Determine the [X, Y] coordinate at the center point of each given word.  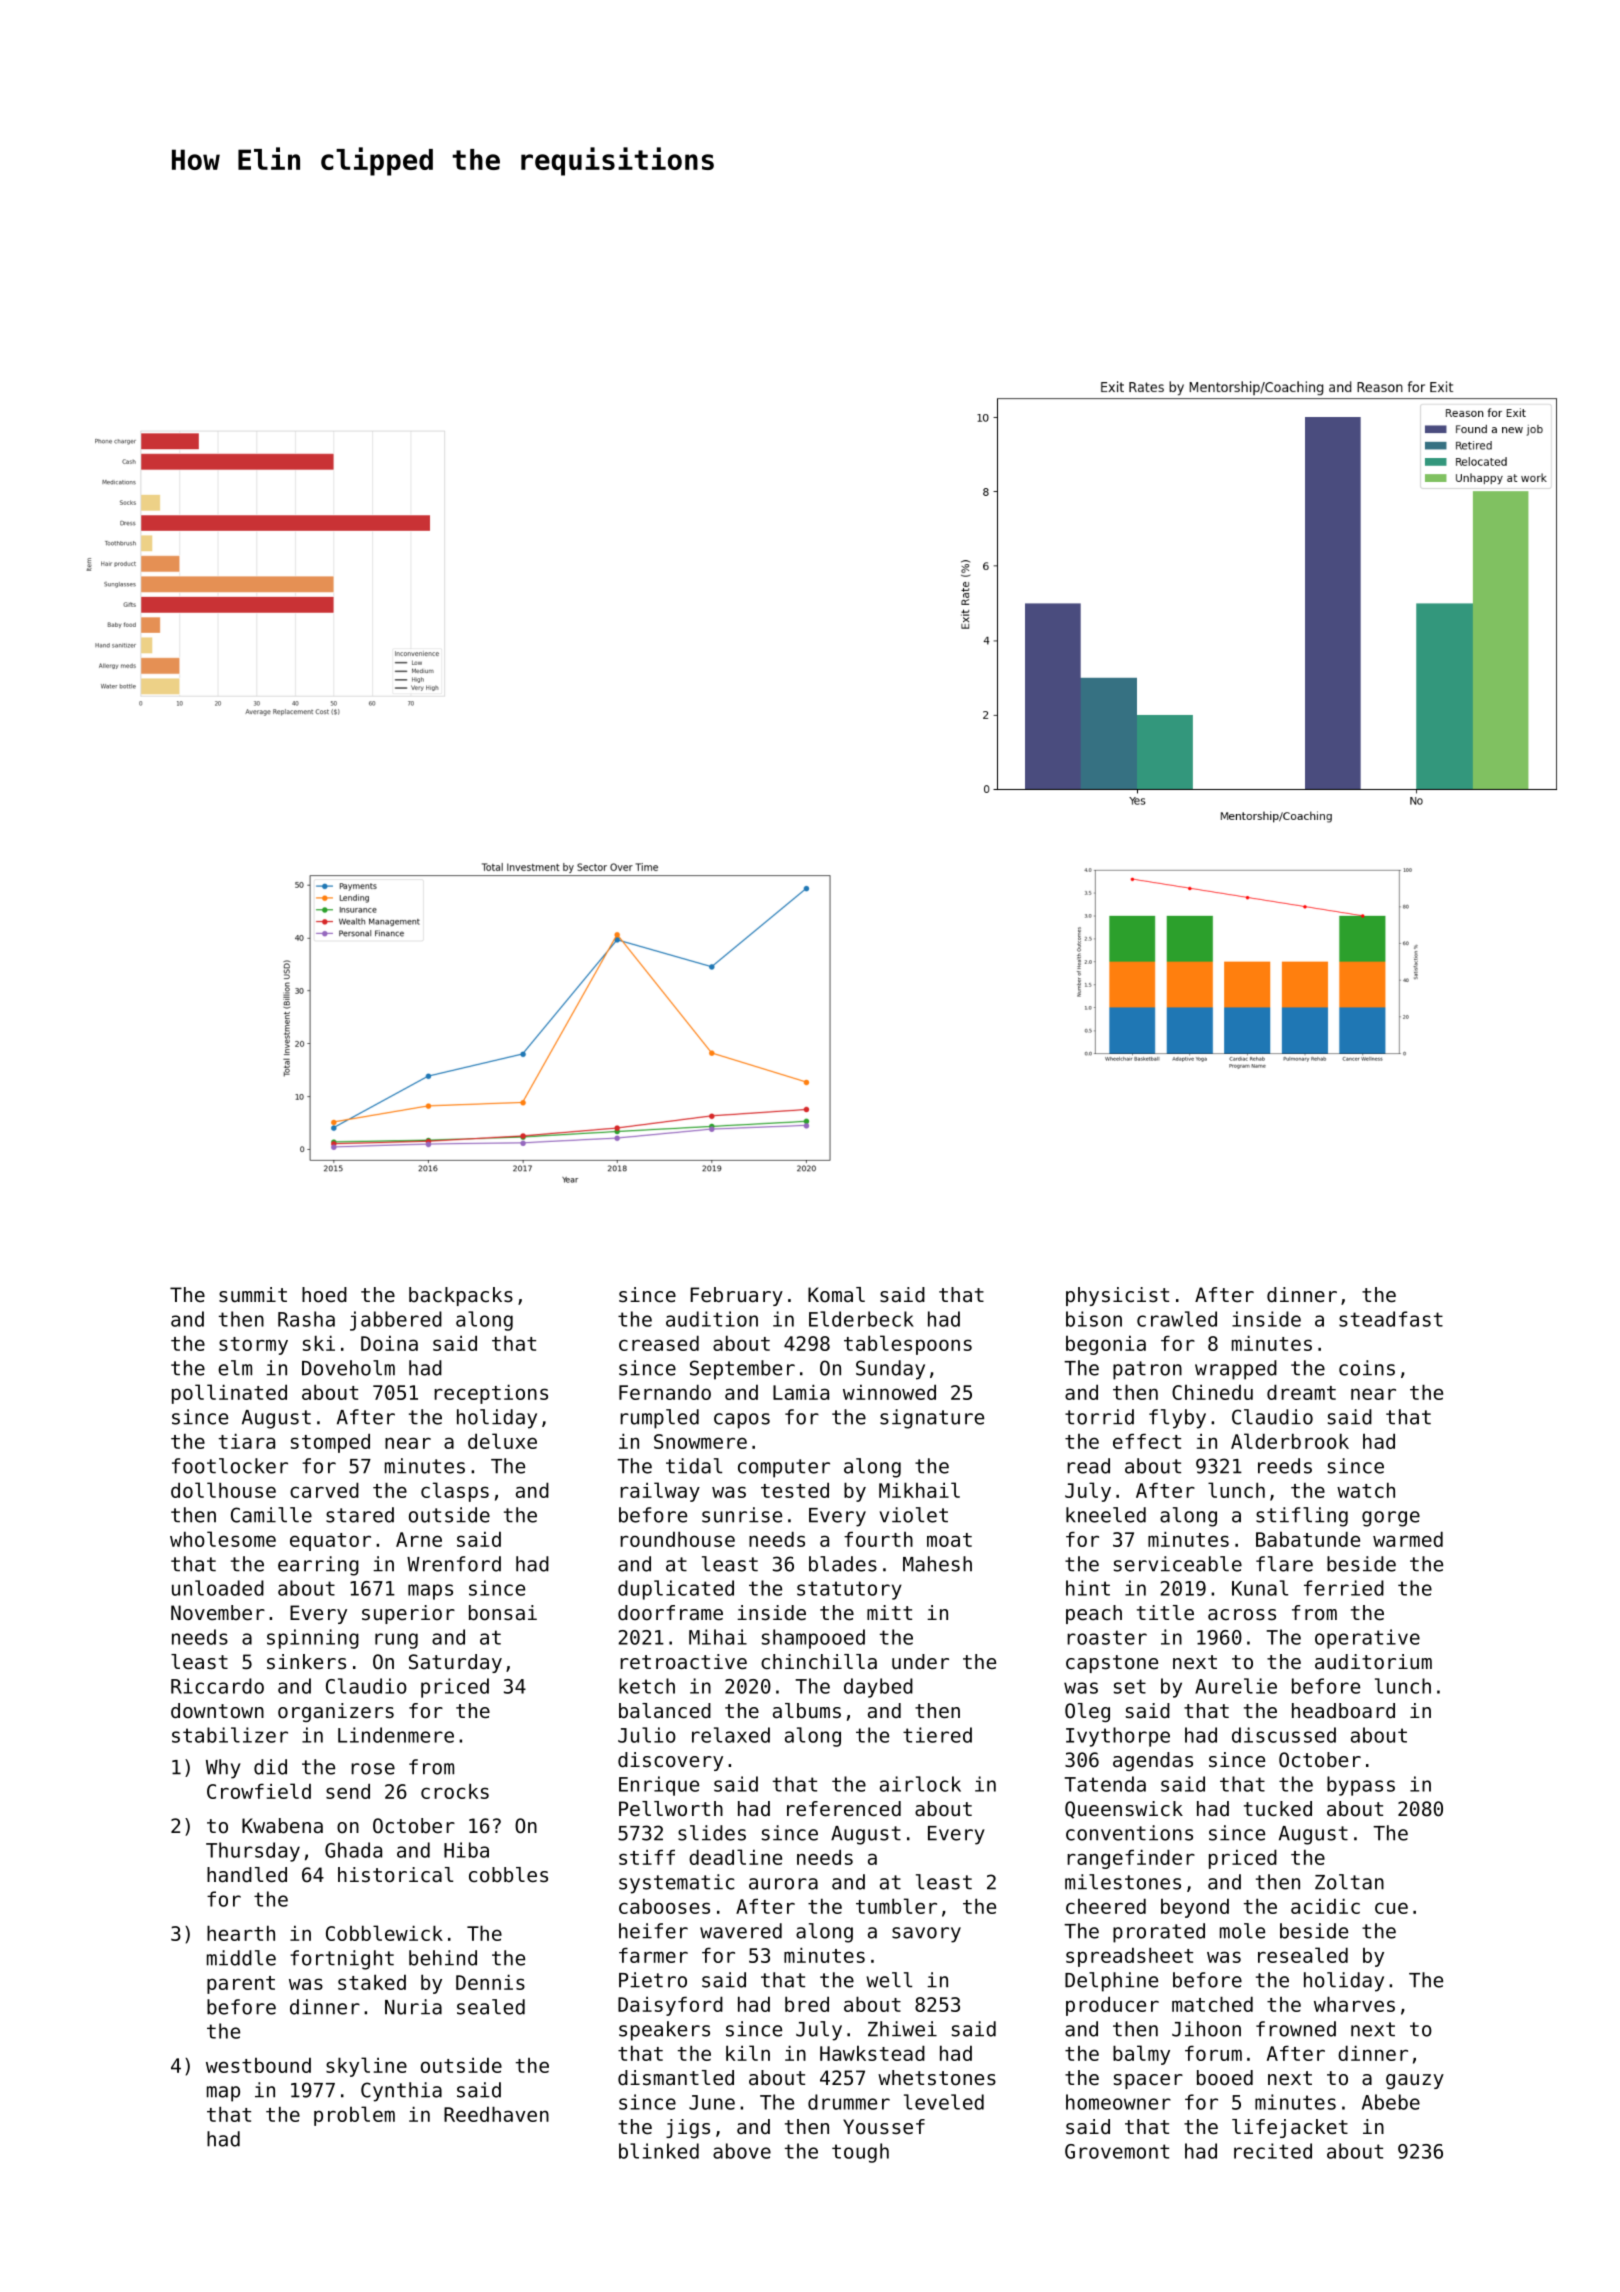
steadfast [1391, 1319]
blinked [659, 2151]
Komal [836, 1294]
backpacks [461, 1296]
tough [860, 2153]
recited [1273, 2151]
